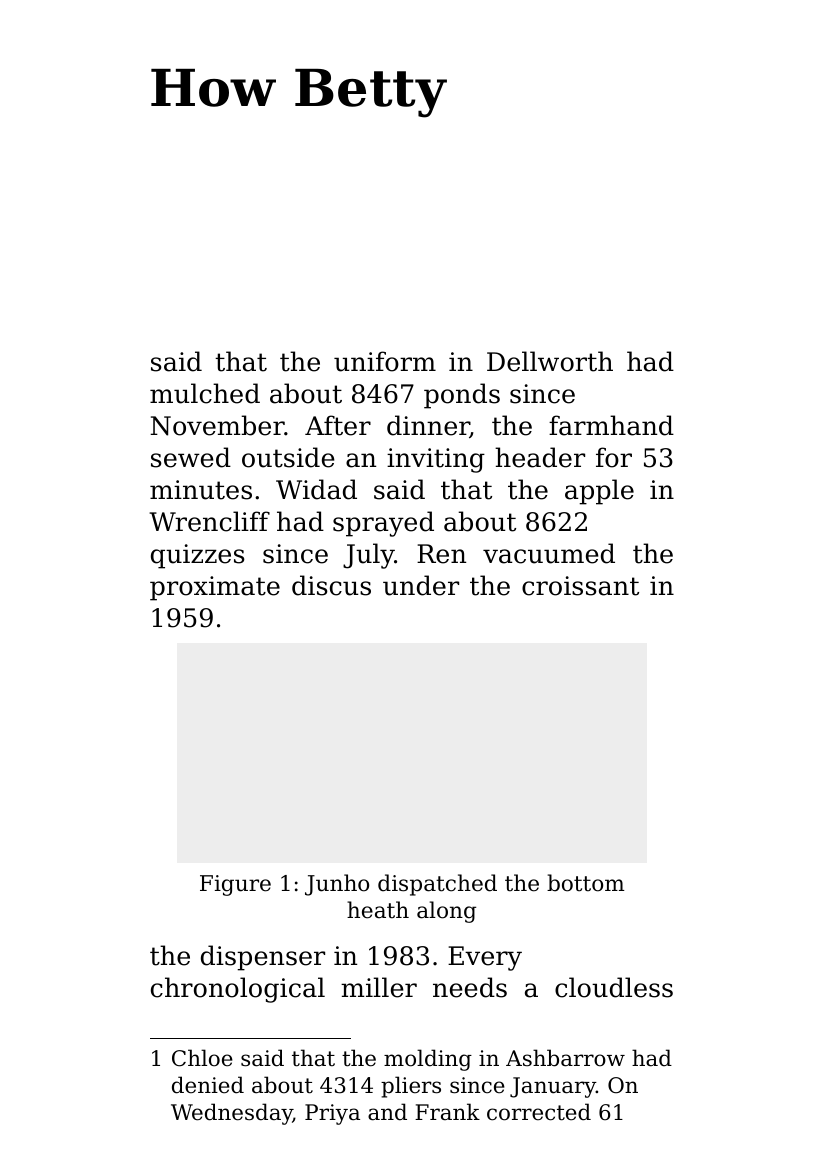 The width and height of the screenshot is (824, 1169). I want to click on outside, so click(288, 457).
